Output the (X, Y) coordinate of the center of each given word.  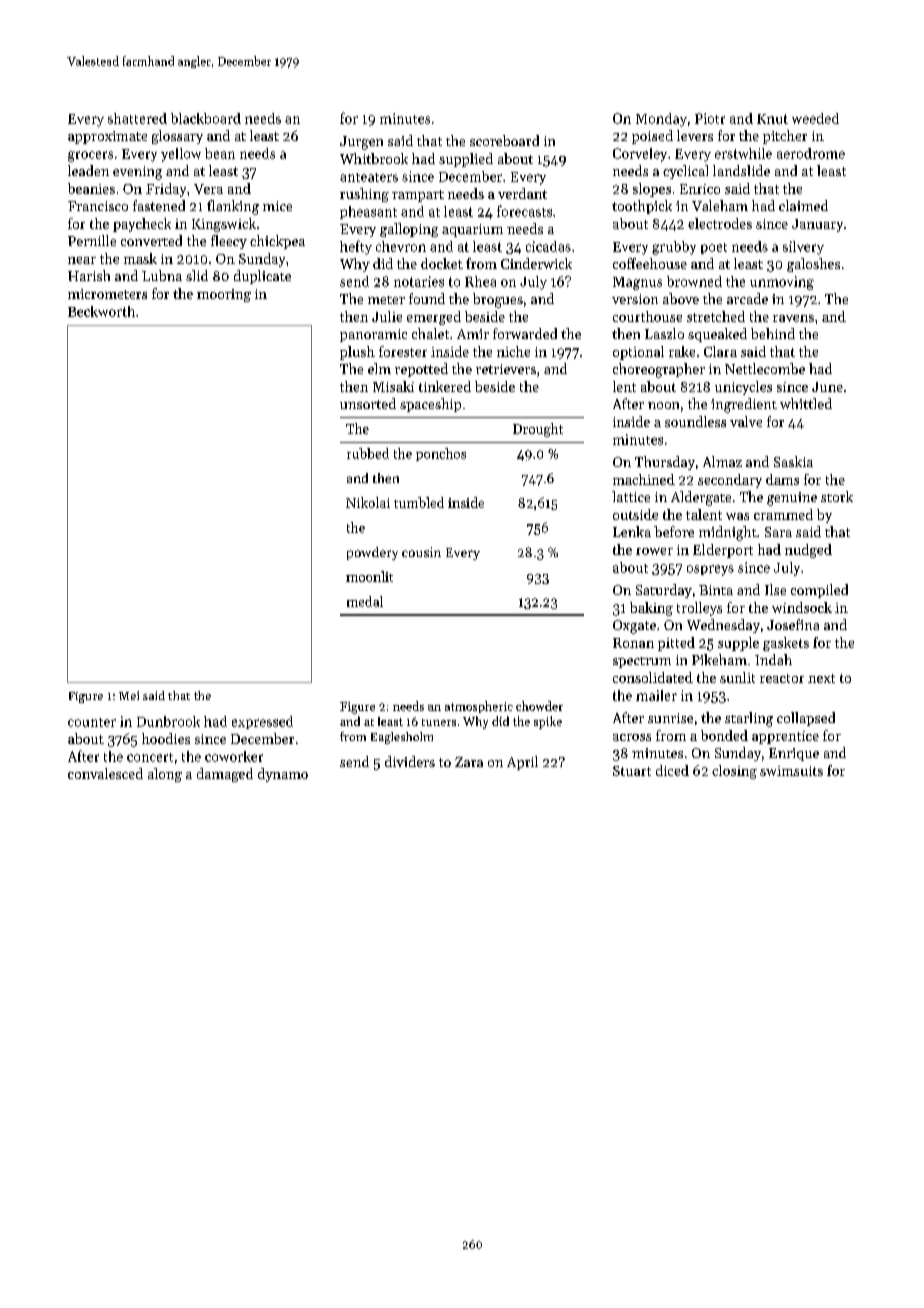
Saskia (793, 461)
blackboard (206, 118)
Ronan (633, 643)
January (817, 225)
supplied (466, 160)
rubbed (368, 453)
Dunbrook (168, 721)
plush (357, 353)
